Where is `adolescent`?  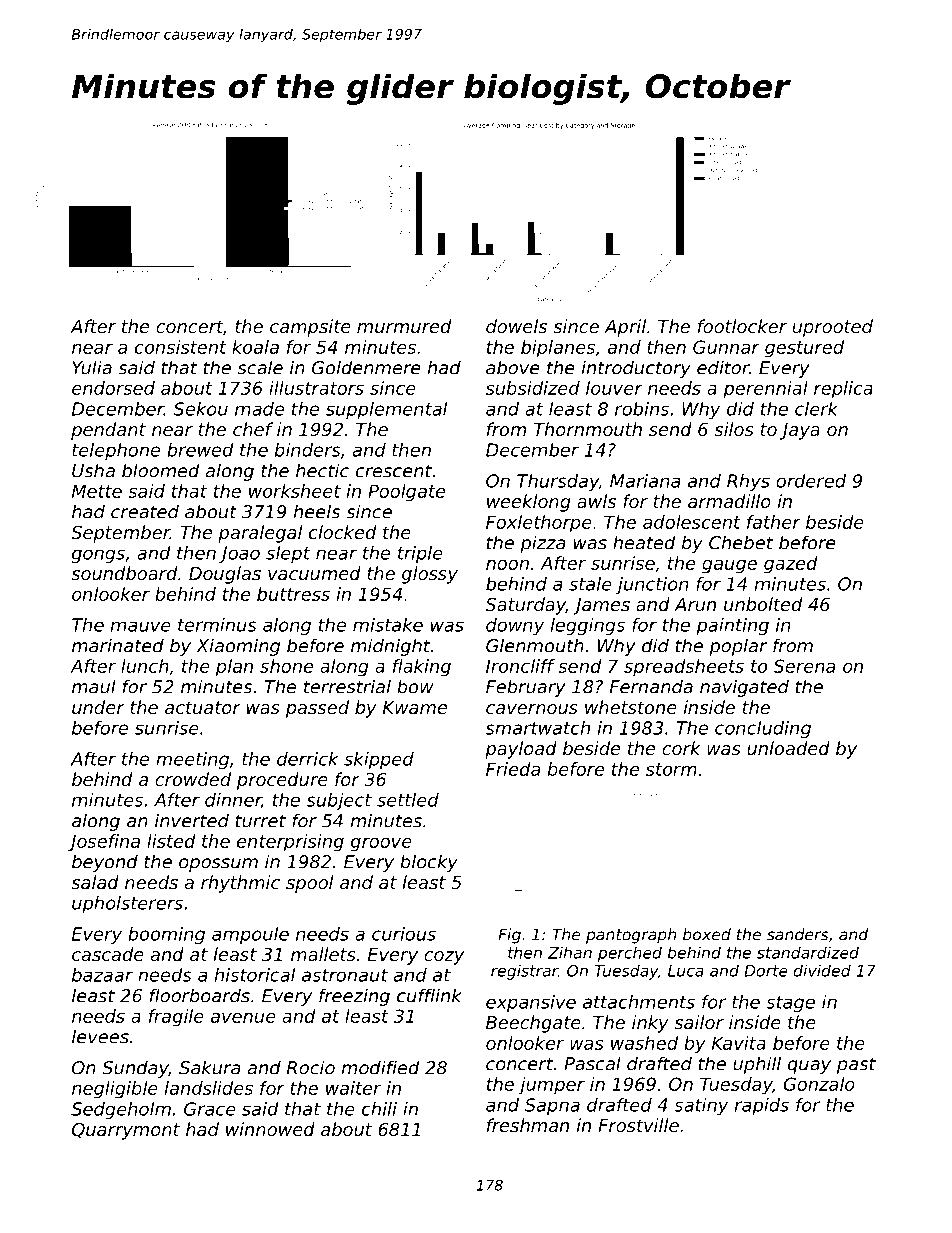 adolescent is located at coordinates (692, 522).
